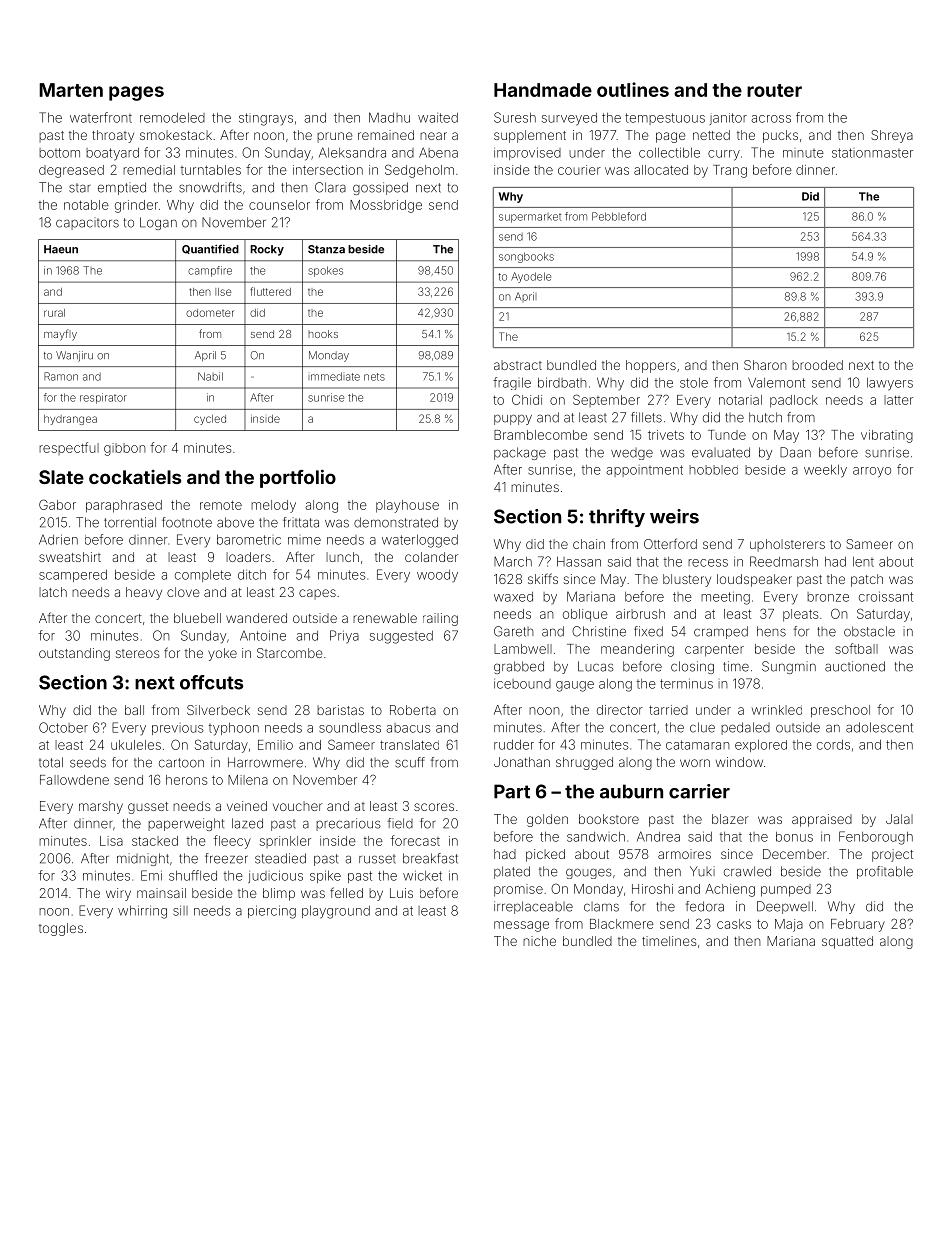  Describe the element at coordinates (249, 540) in the document. I see `barometric` at that location.
